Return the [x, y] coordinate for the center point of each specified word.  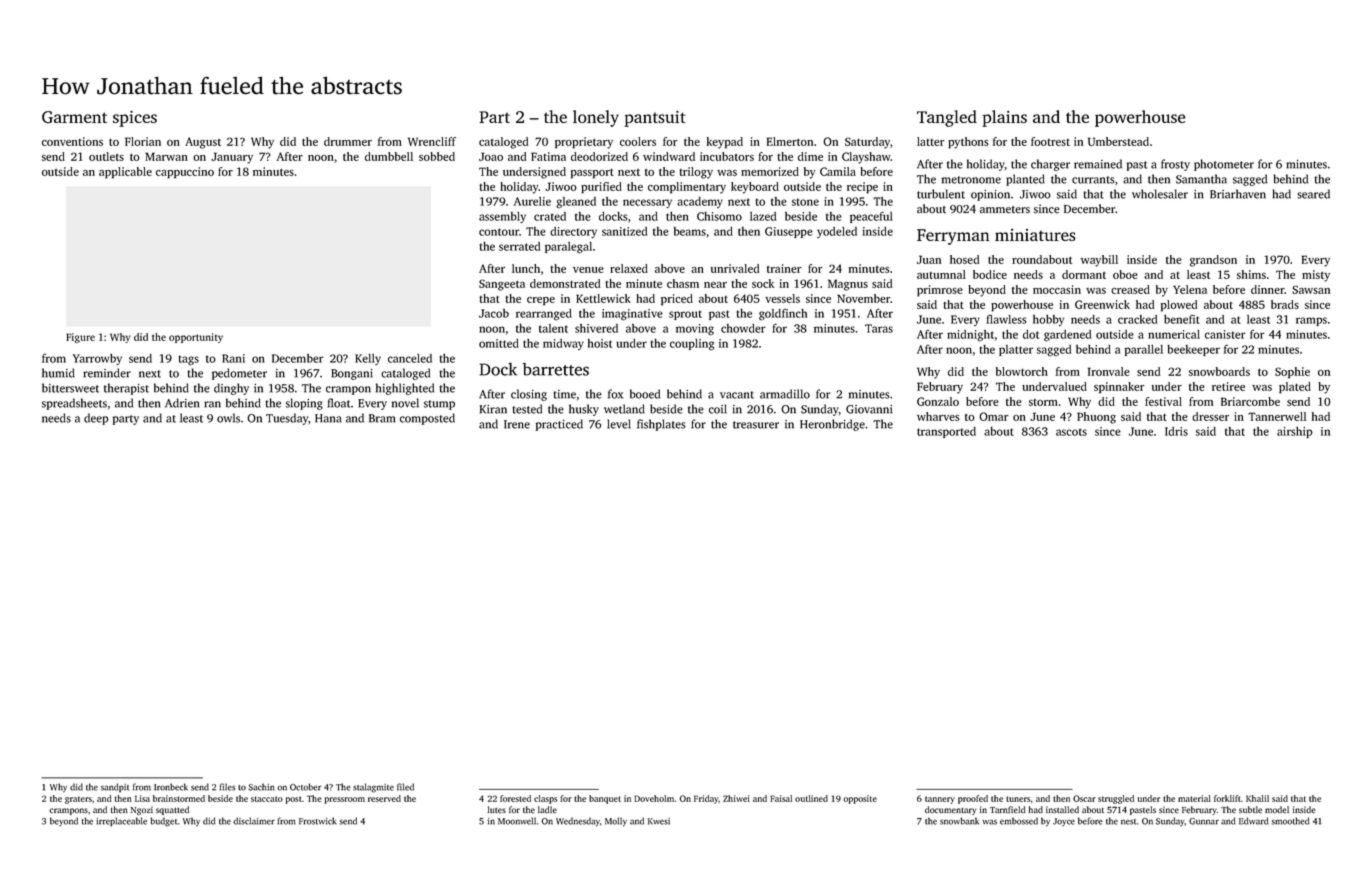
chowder [743, 328]
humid [58, 373]
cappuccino [185, 173]
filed [405, 787]
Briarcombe [1250, 401]
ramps [1311, 321]
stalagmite [373, 788]
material [1194, 798]
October [305, 787]
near [715, 285]
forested [515, 798]
